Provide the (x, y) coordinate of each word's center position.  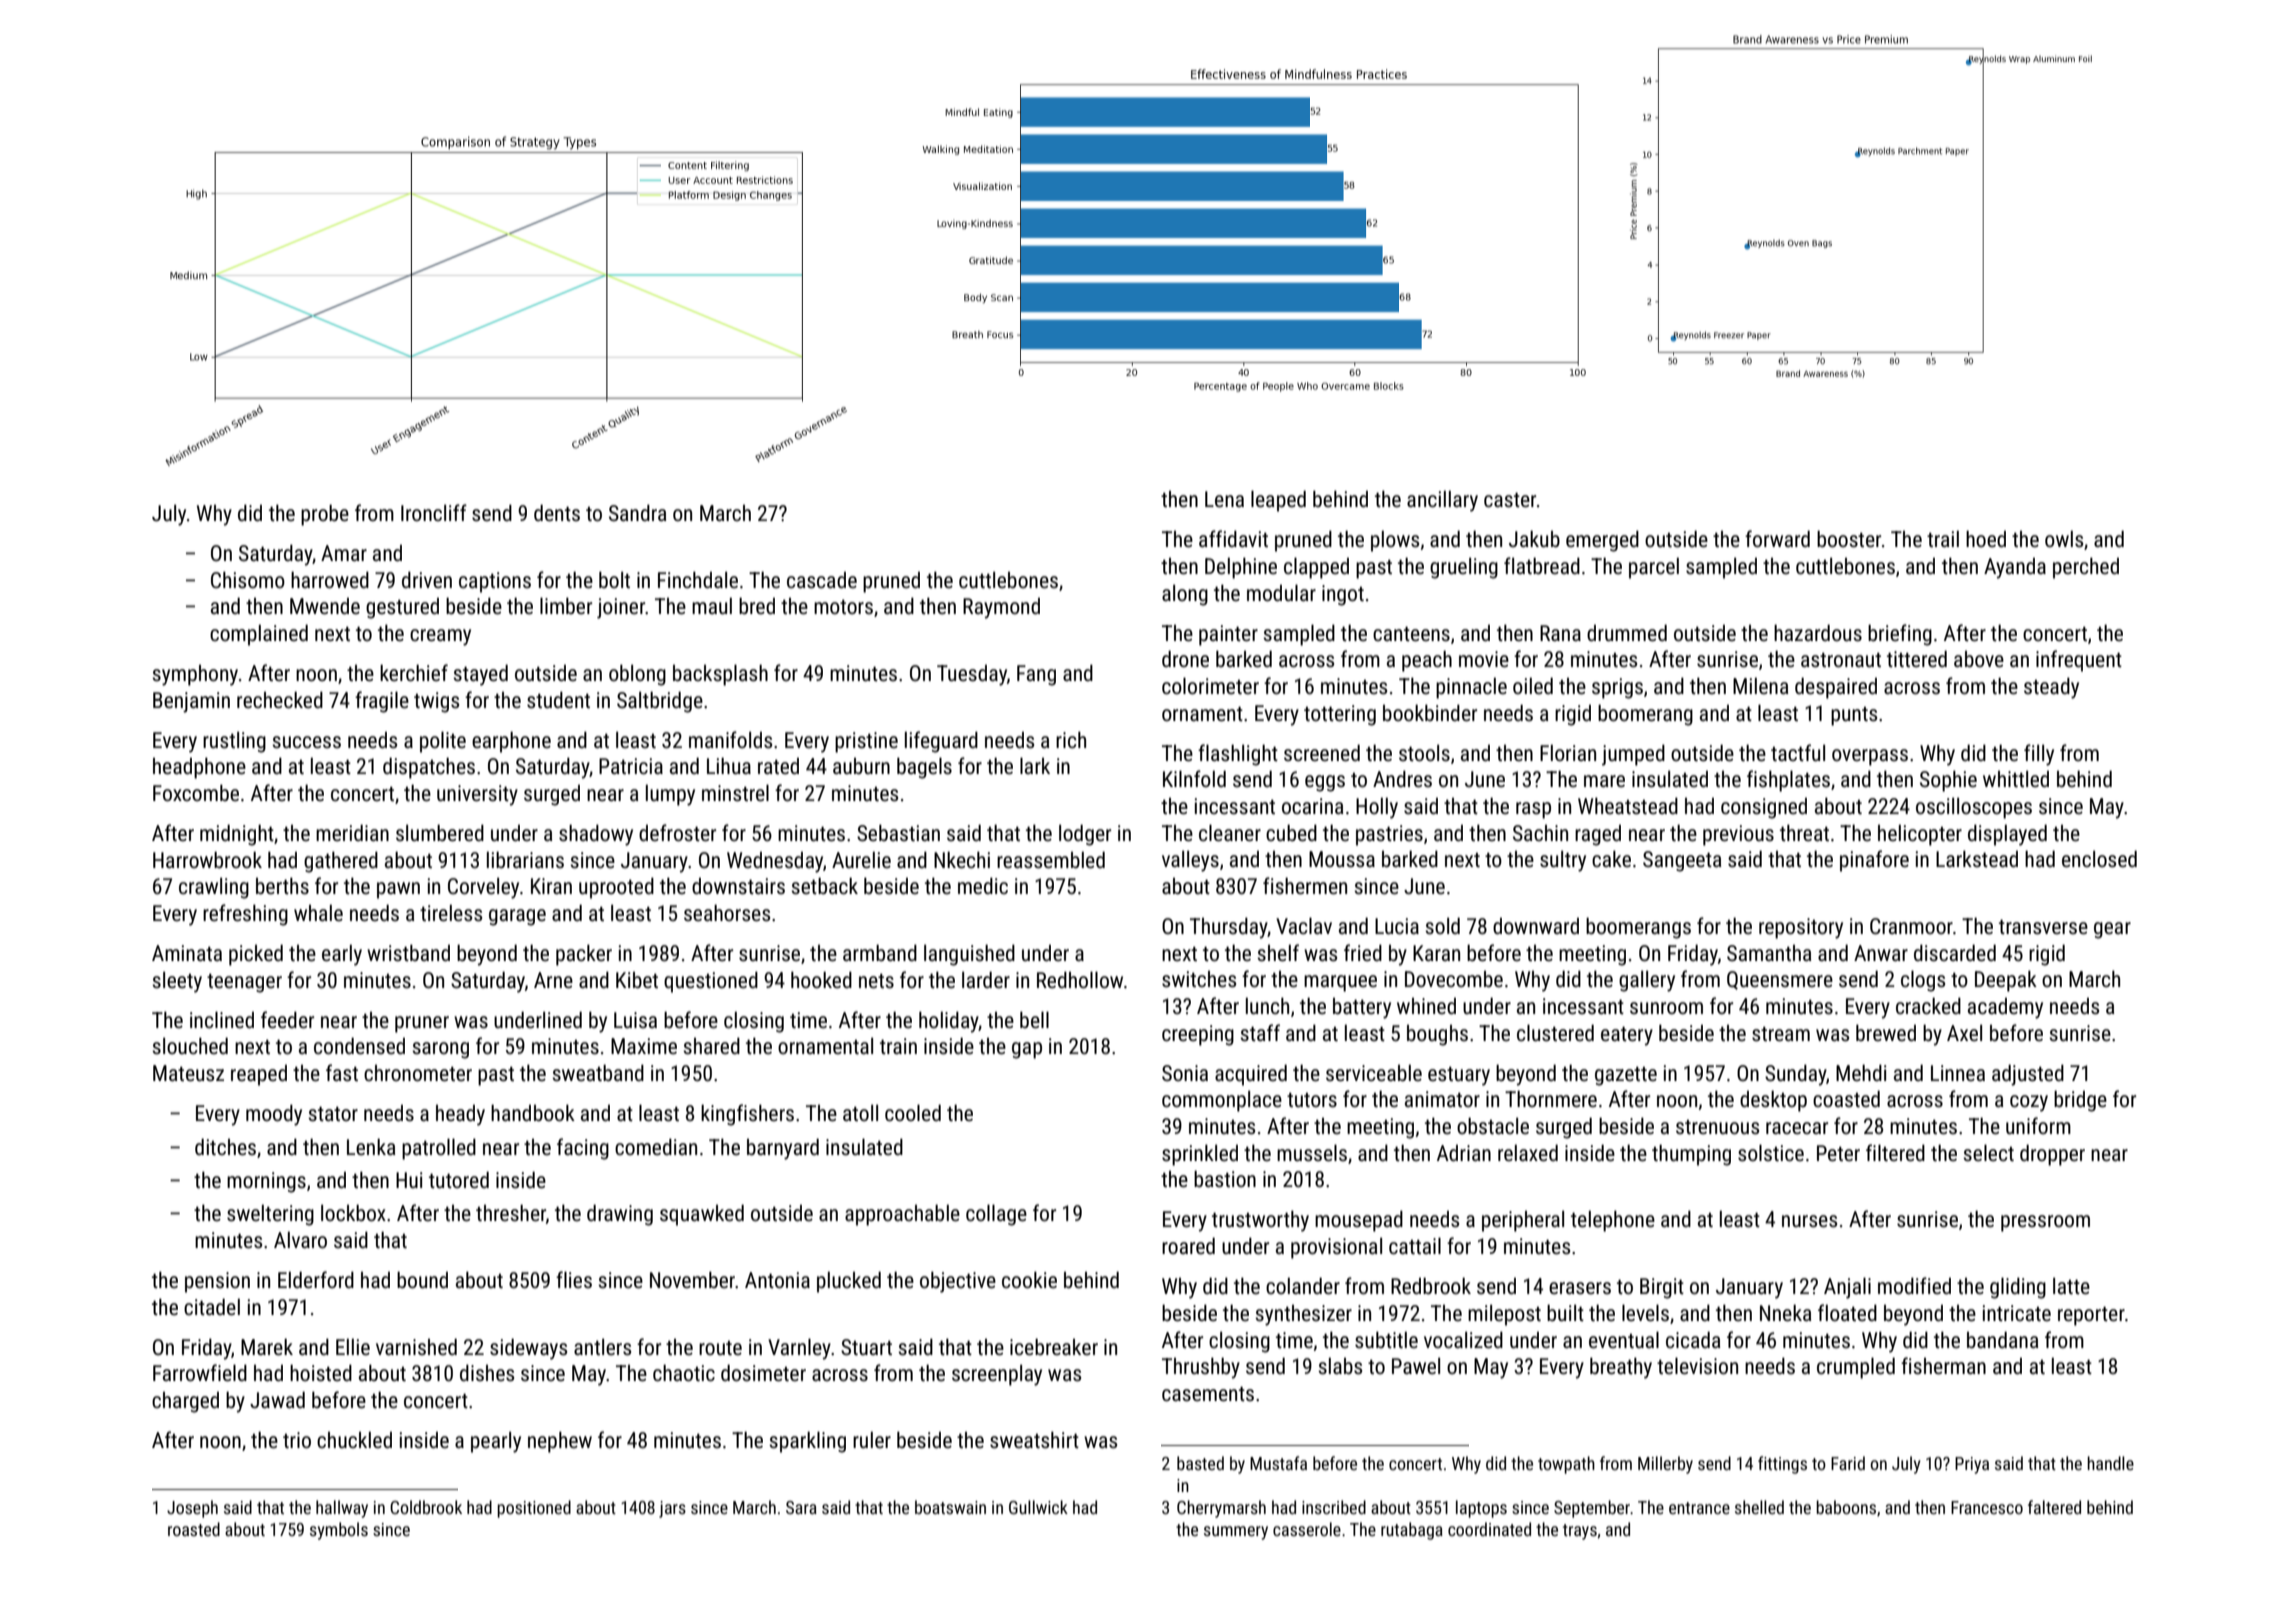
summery (1236, 1533)
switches (1199, 979)
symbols (339, 1531)
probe (325, 515)
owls (2064, 539)
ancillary (1442, 501)
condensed (359, 1046)
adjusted (2028, 1075)
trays (1580, 1532)
